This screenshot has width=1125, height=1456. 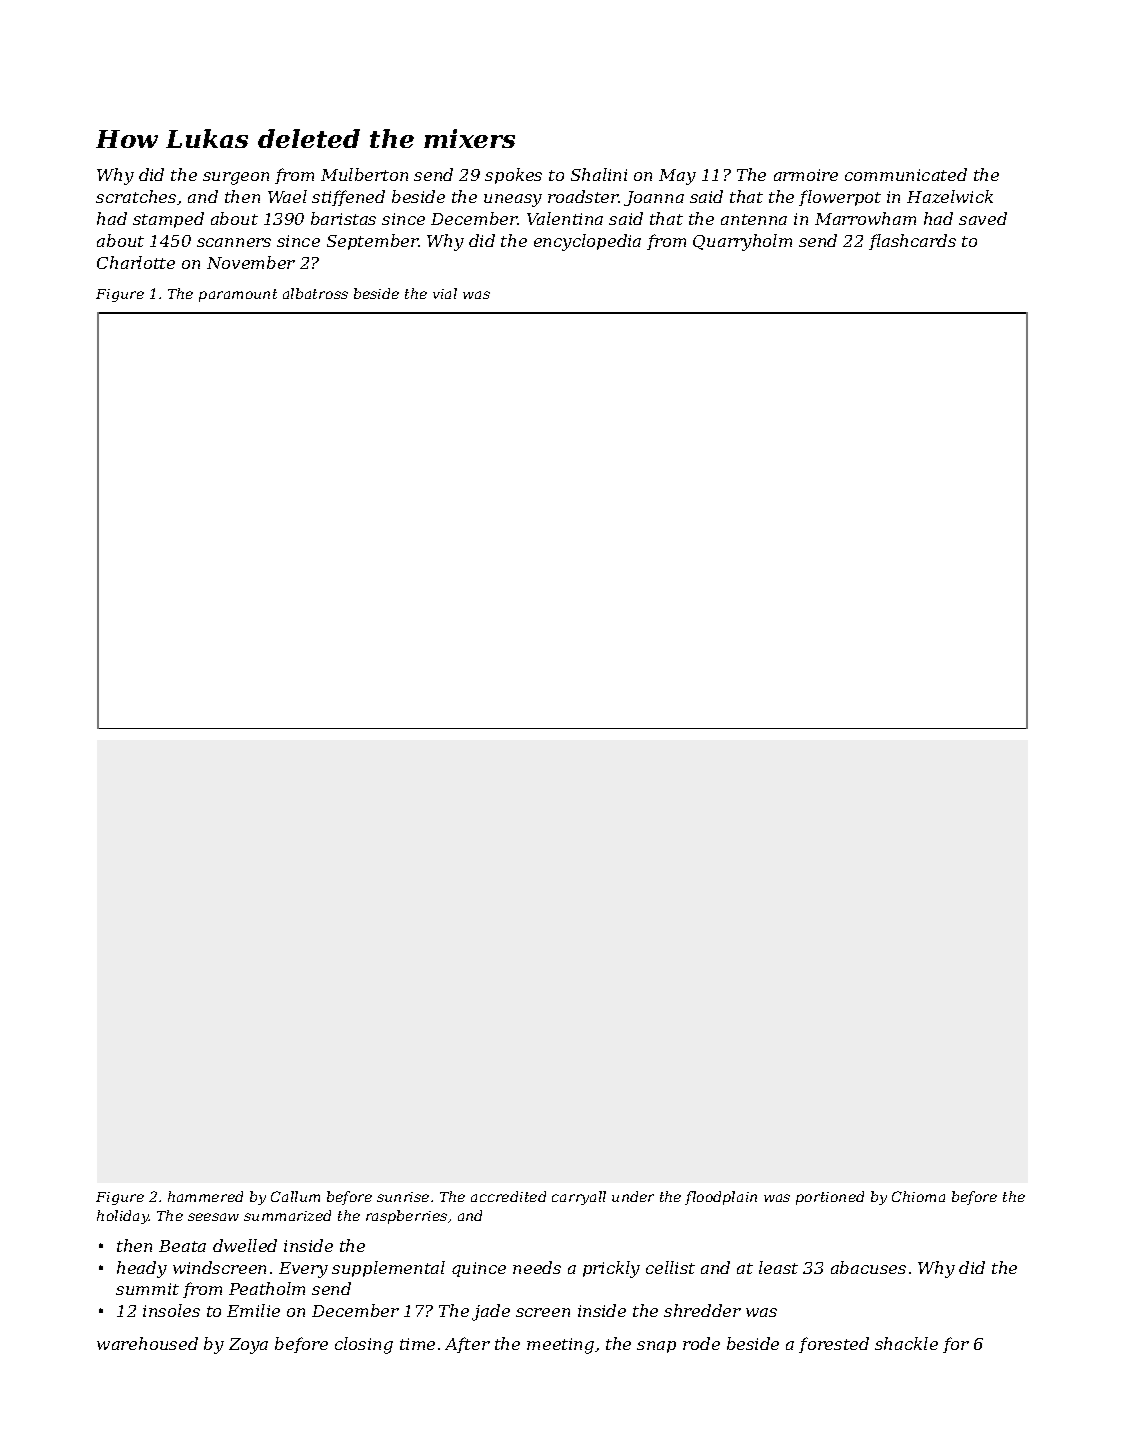 I want to click on portioned, so click(x=830, y=1198).
